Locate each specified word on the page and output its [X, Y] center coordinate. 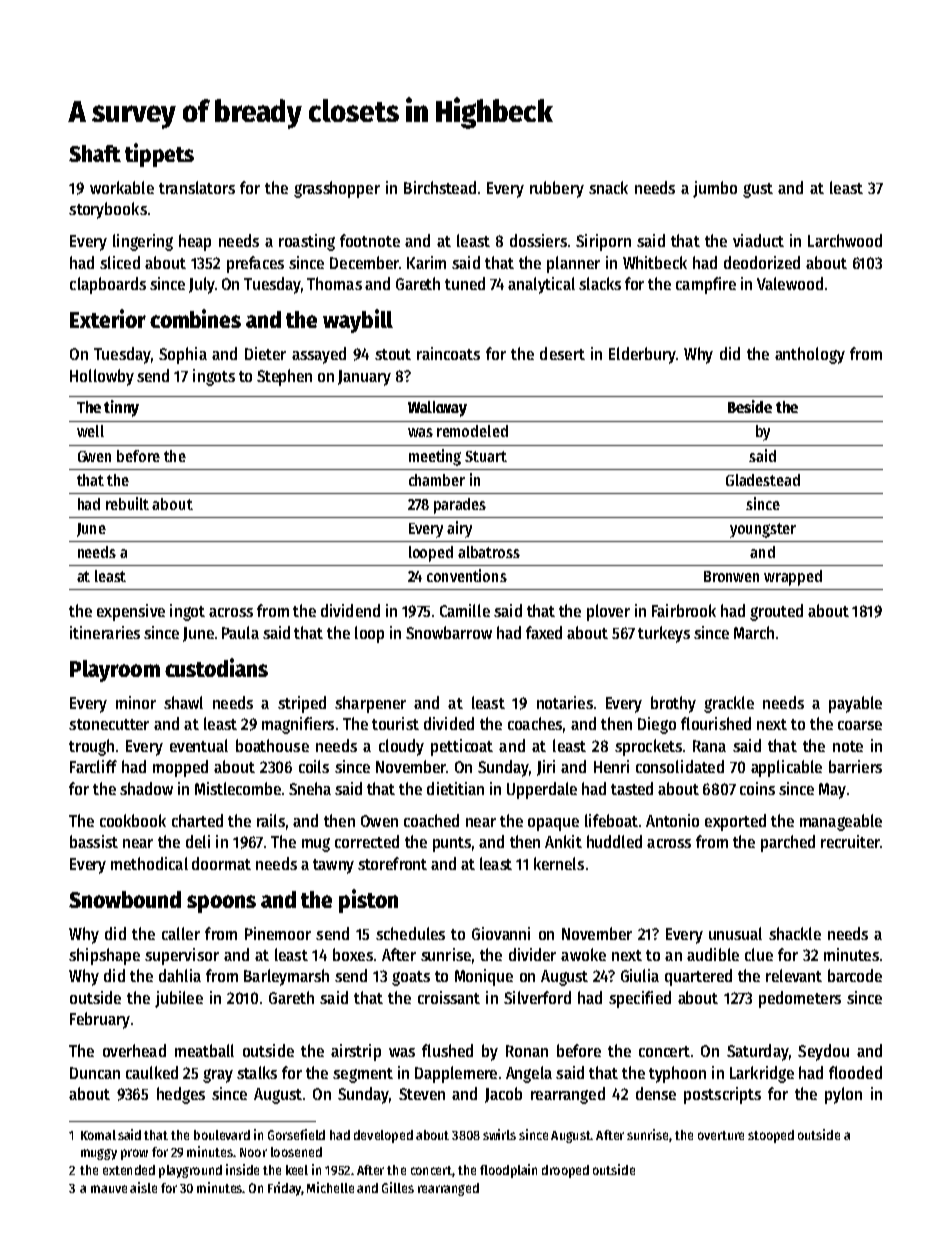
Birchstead [440, 187]
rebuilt [127, 503]
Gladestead [763, 480]
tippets [159, 155]
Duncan [95, 1073]
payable [855, 704]
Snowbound [125, 899]
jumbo [715, 189]
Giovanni [501, 933]
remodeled [472, 431]
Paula [240, 632]
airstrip [356, 1052]
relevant [794, 975]
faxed [544, 632]
